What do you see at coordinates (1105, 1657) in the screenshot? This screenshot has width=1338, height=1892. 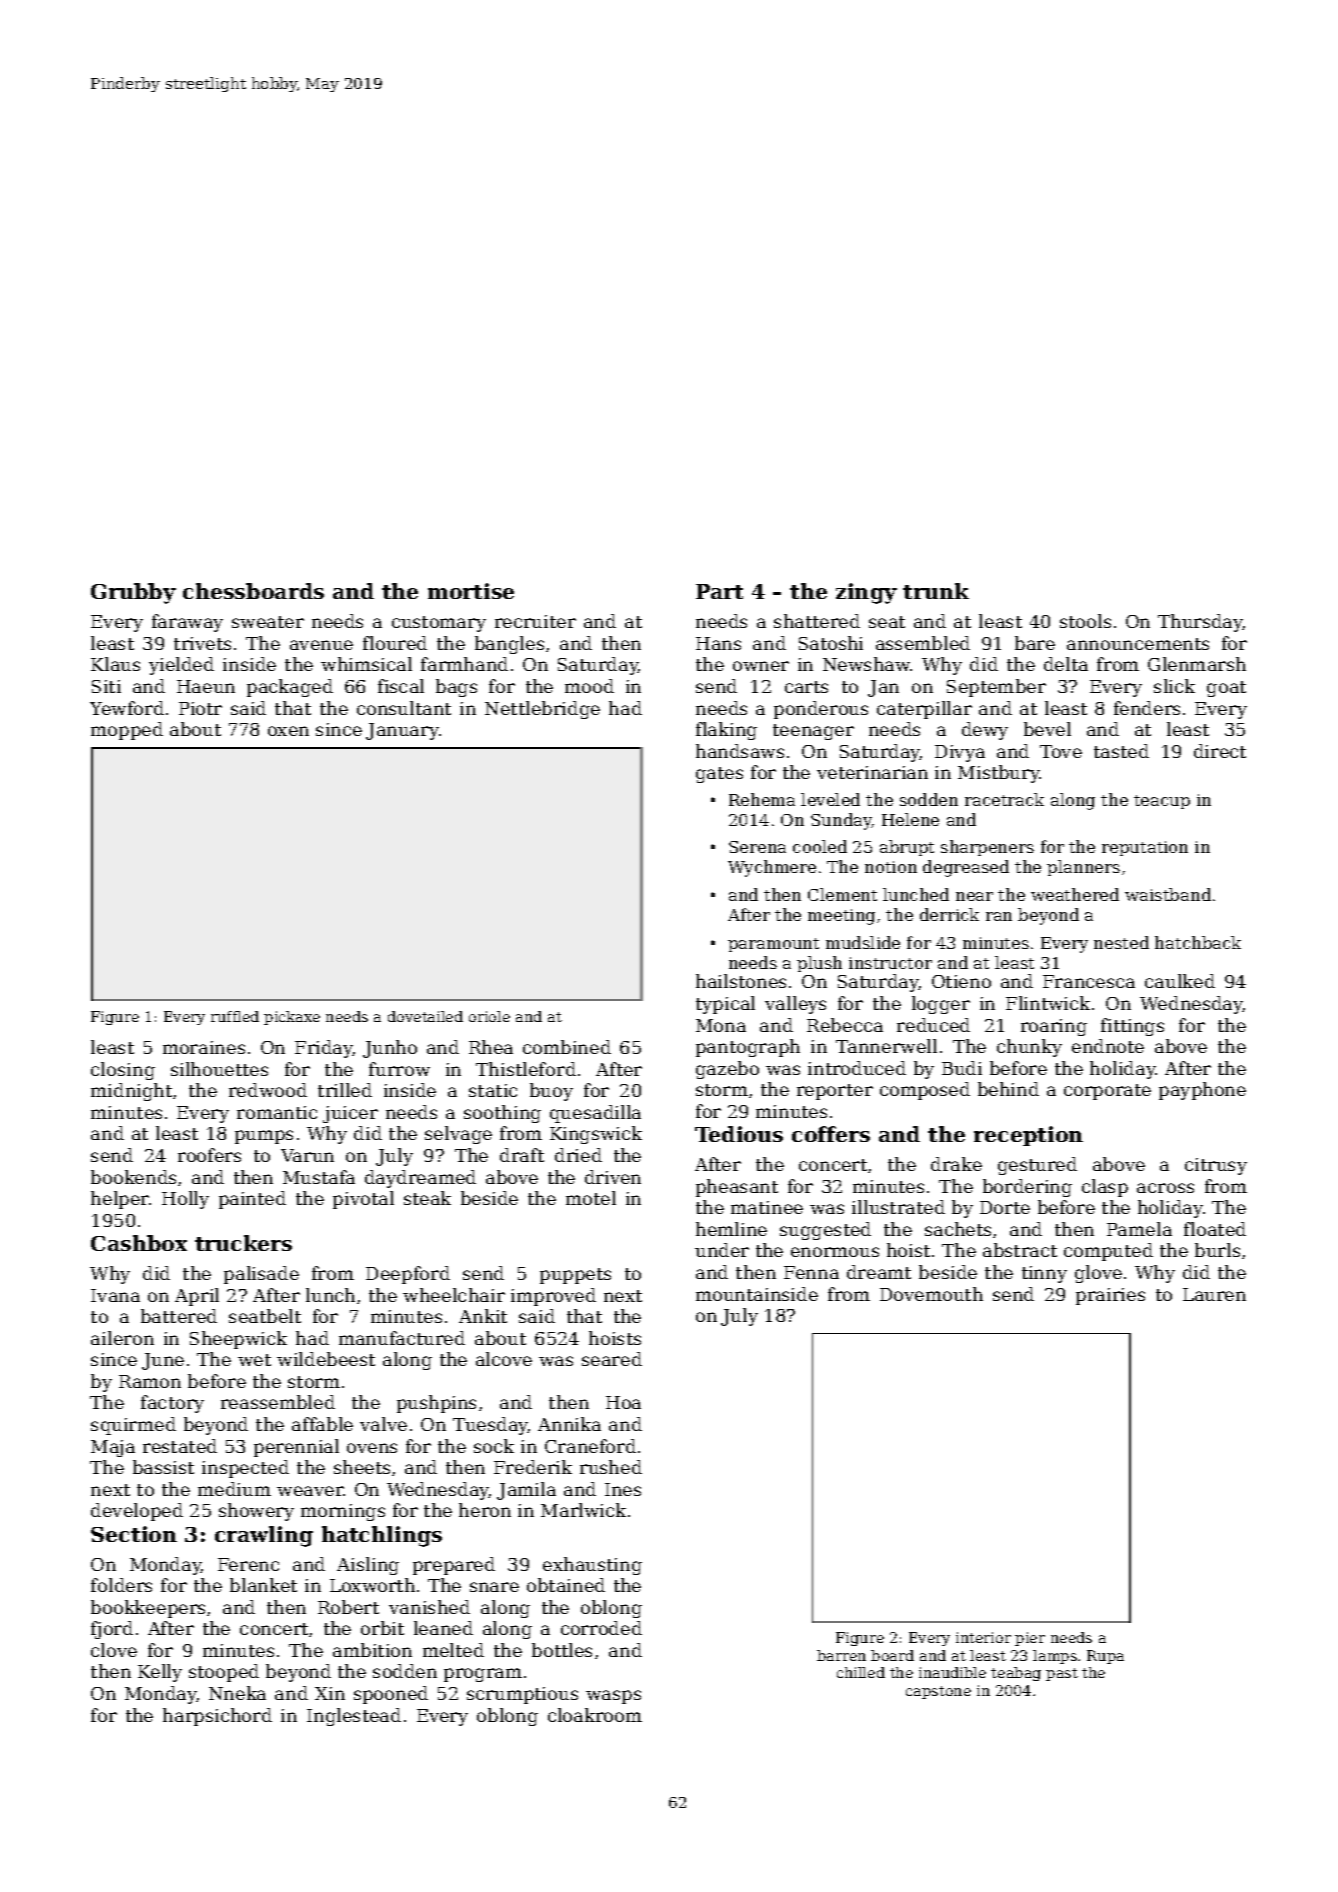 I see `Rupa` at bounding box center [1105, 1657].
